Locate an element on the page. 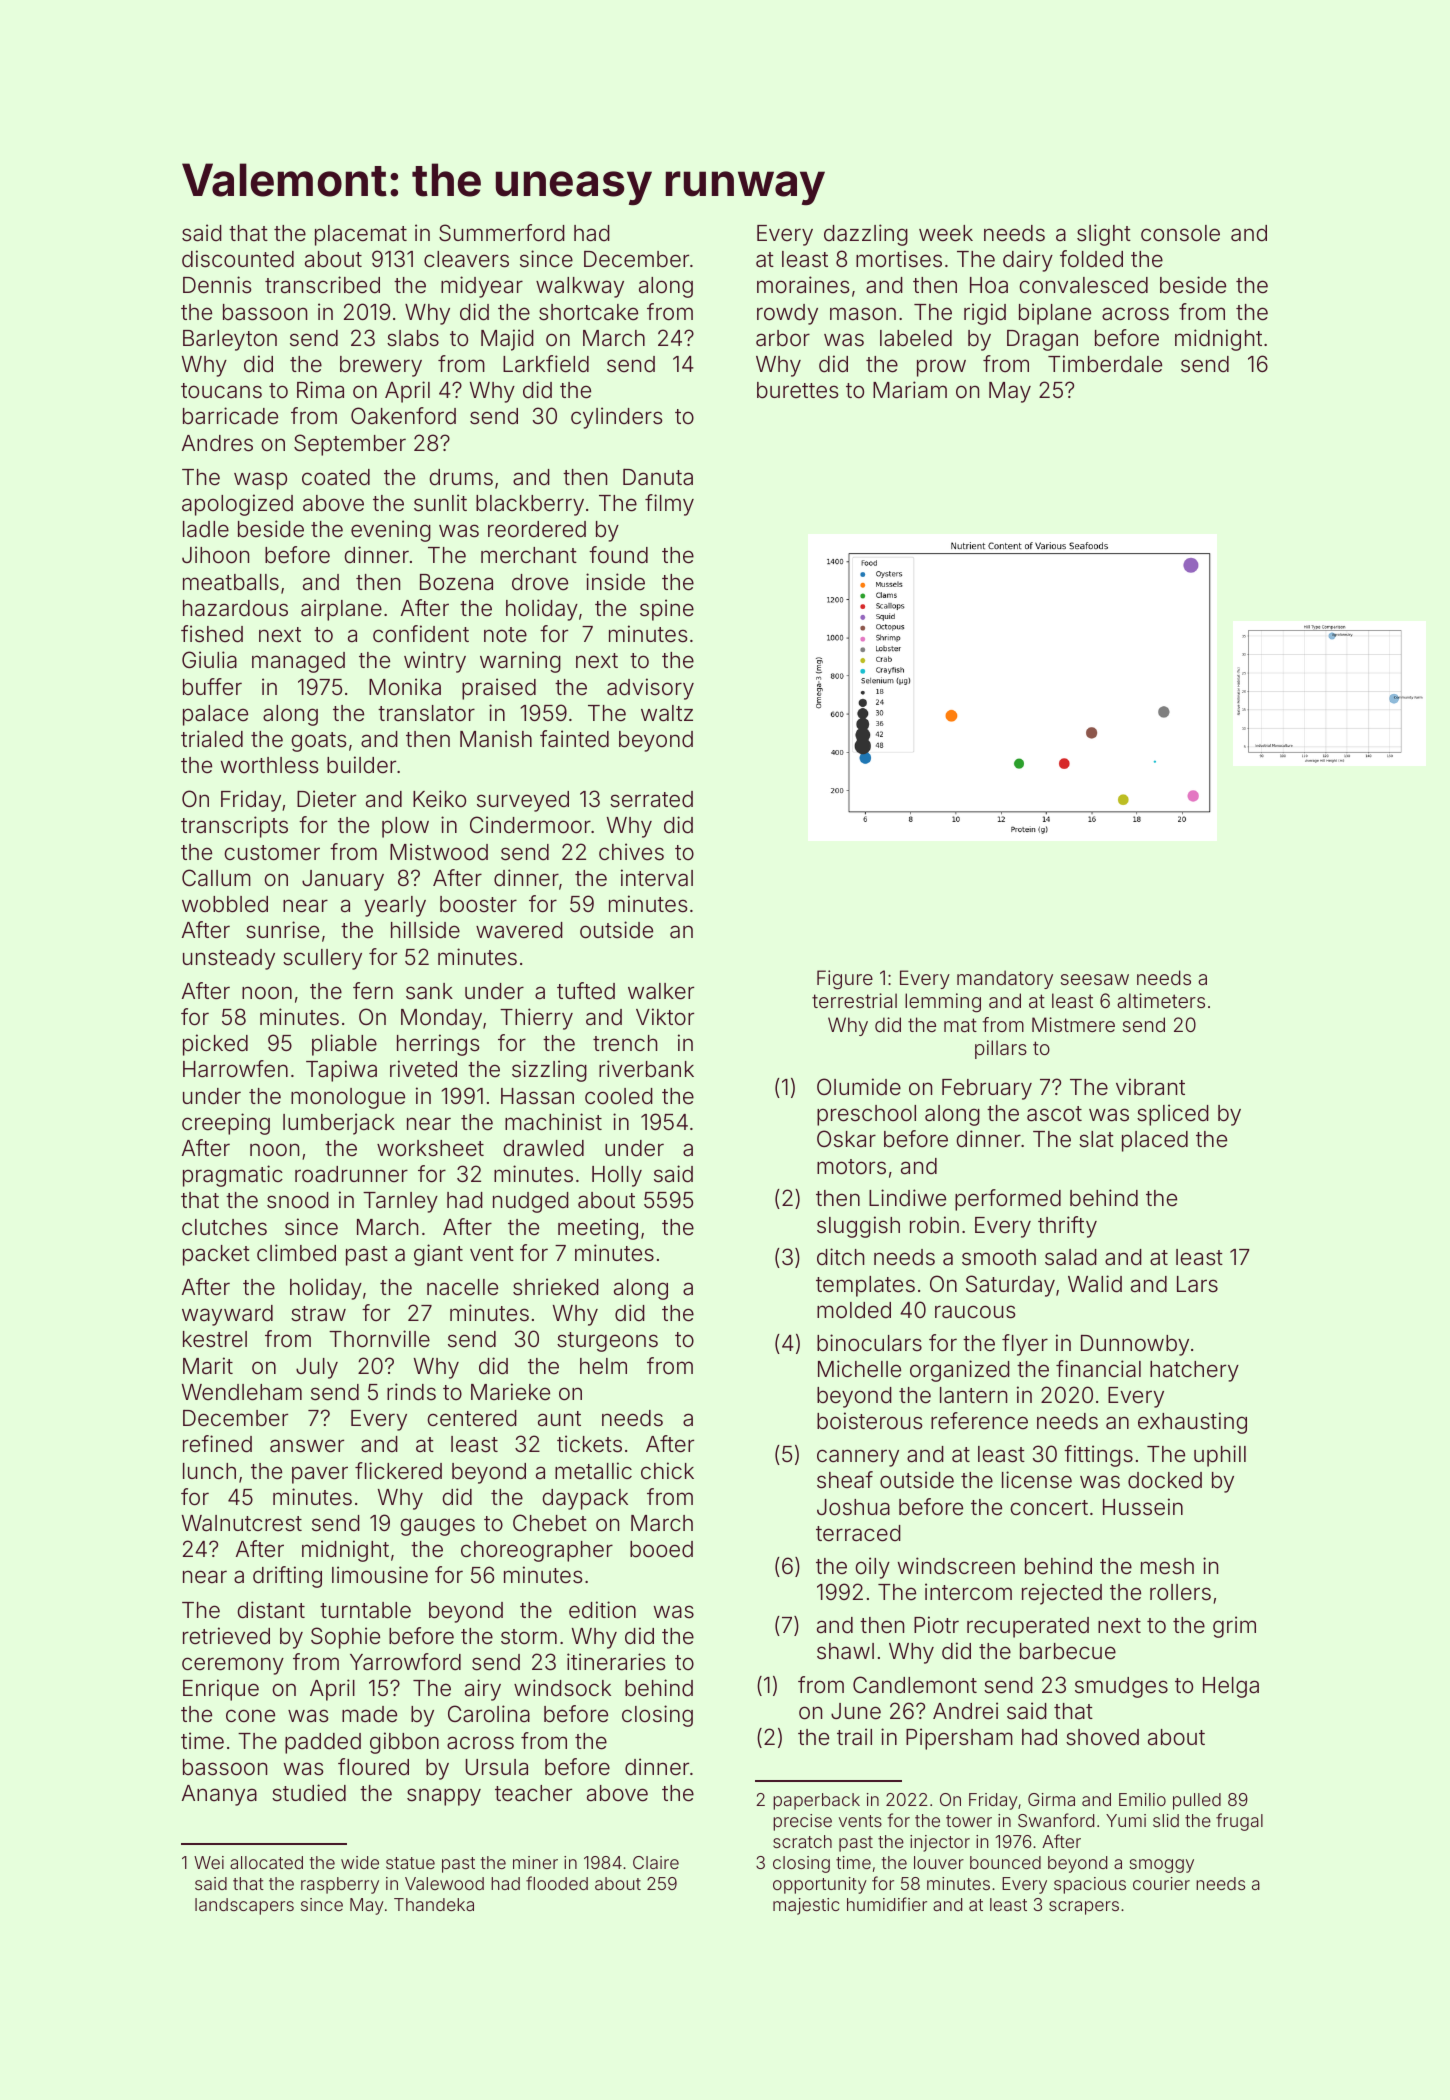 The image size is (1450, 2100). chives is located at coordinates (631, 852).
